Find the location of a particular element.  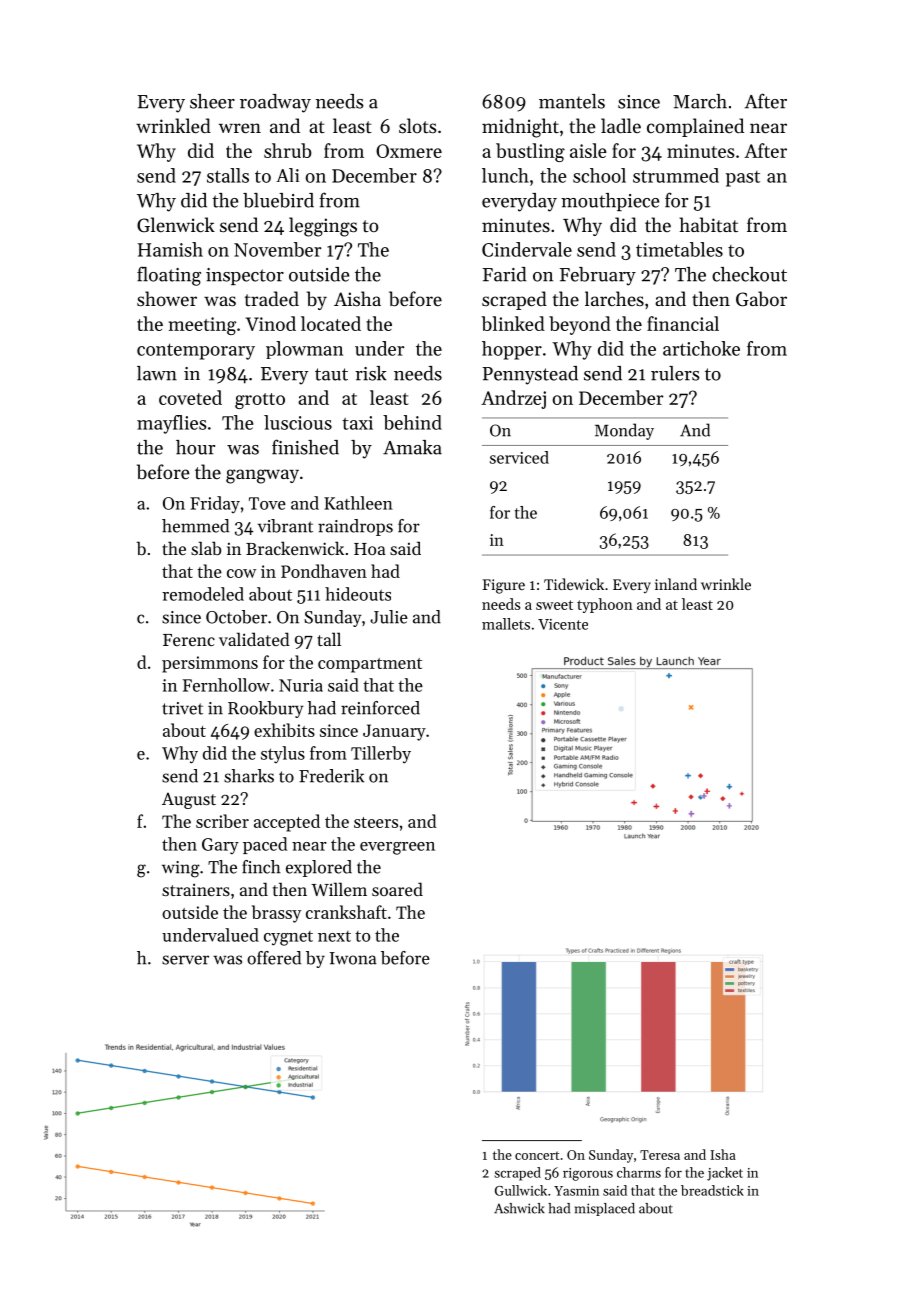

scriber is located at coordinates (222, 821).
